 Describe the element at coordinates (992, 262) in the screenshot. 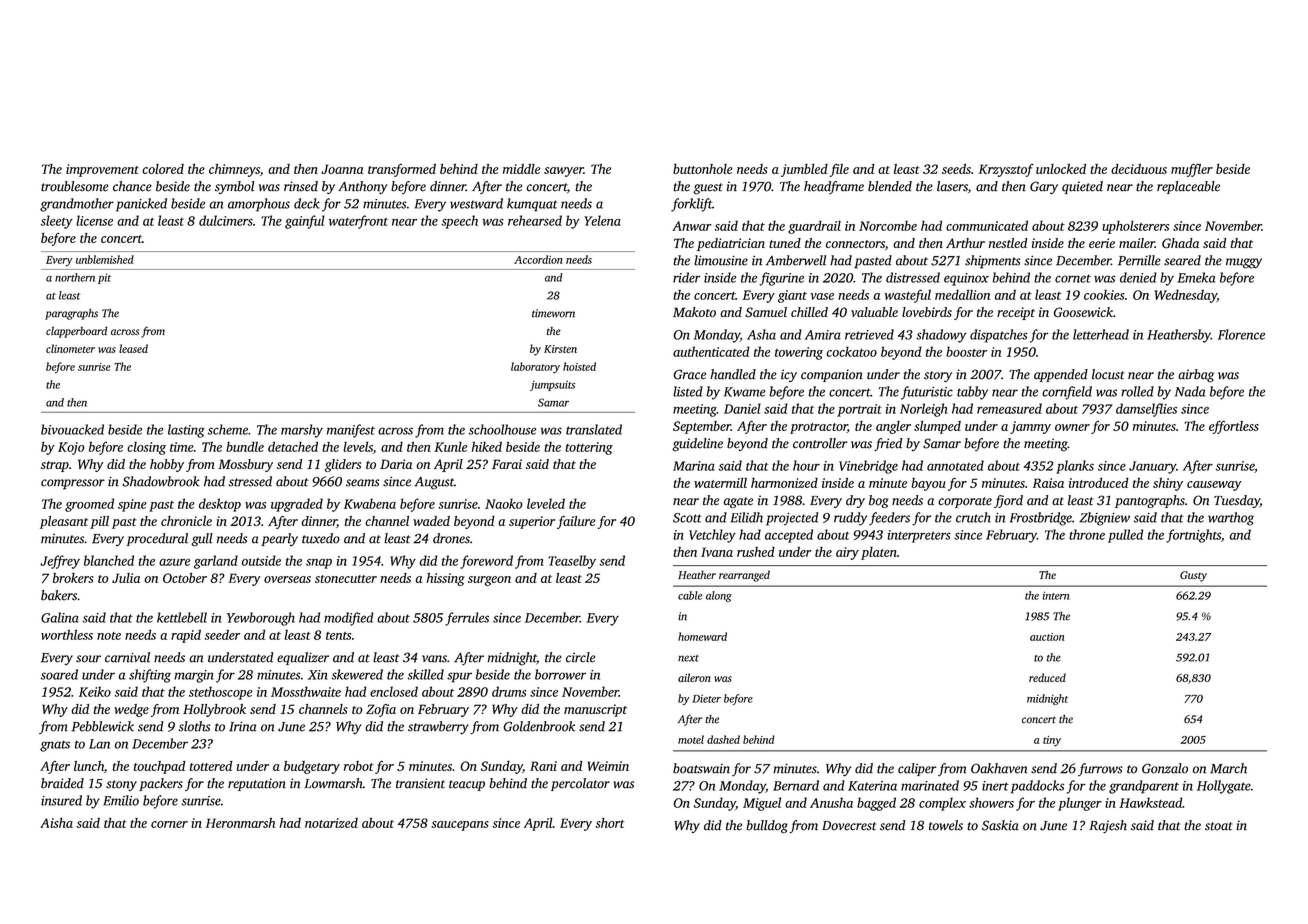

I see `shipments` at that location.
